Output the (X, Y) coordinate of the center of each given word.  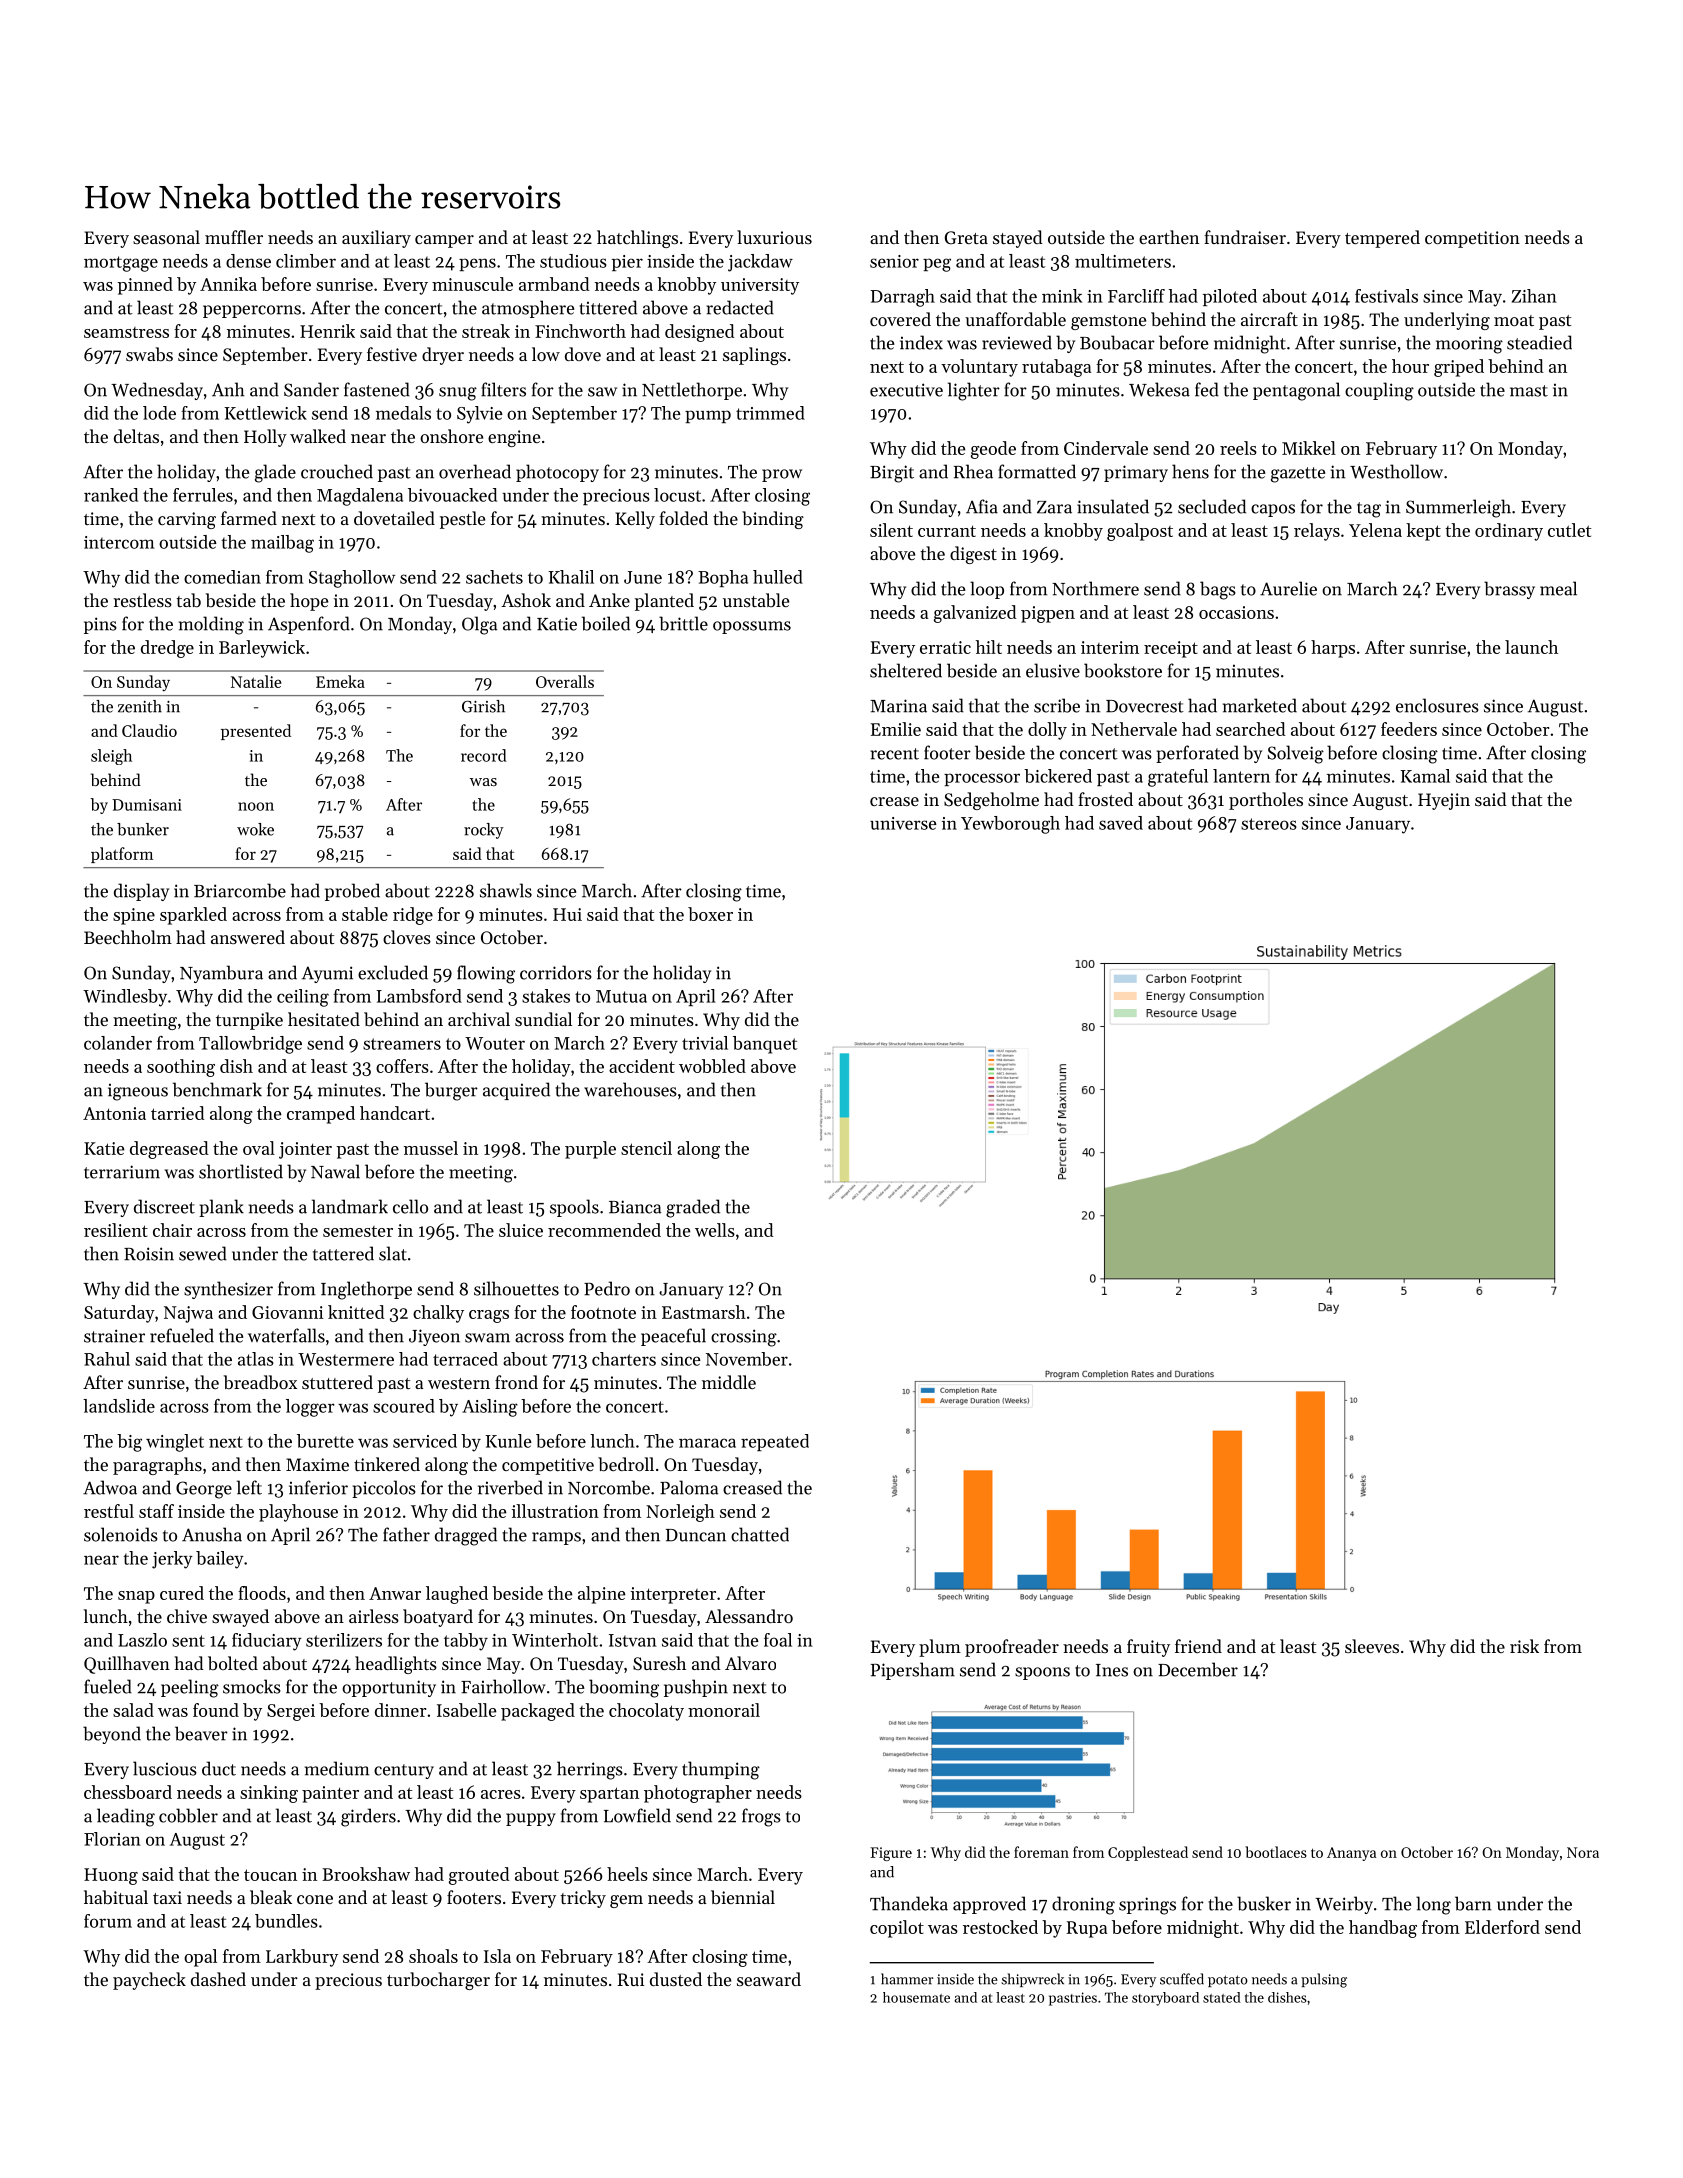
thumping (721, 1770)
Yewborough (1010, 825)
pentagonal (1296, 391)
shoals (433, 1956)
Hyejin (1444, 801)
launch (1531, 647)
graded (693, 1208)
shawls (506, 890)
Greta (966, 237)
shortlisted (241, 1171)
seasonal (166, 237)
